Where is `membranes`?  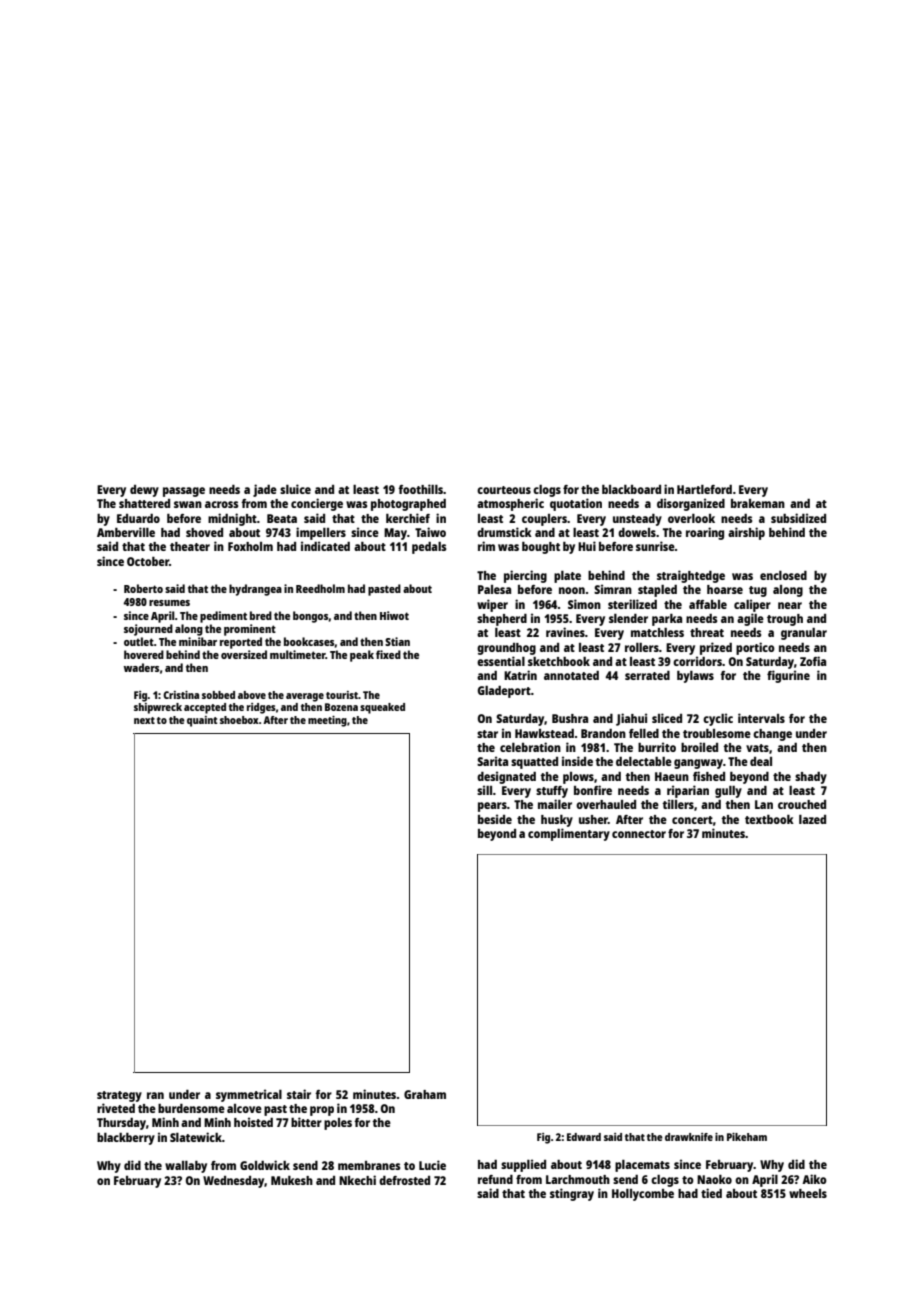
membranes is located at coordinates (369, 1165).
